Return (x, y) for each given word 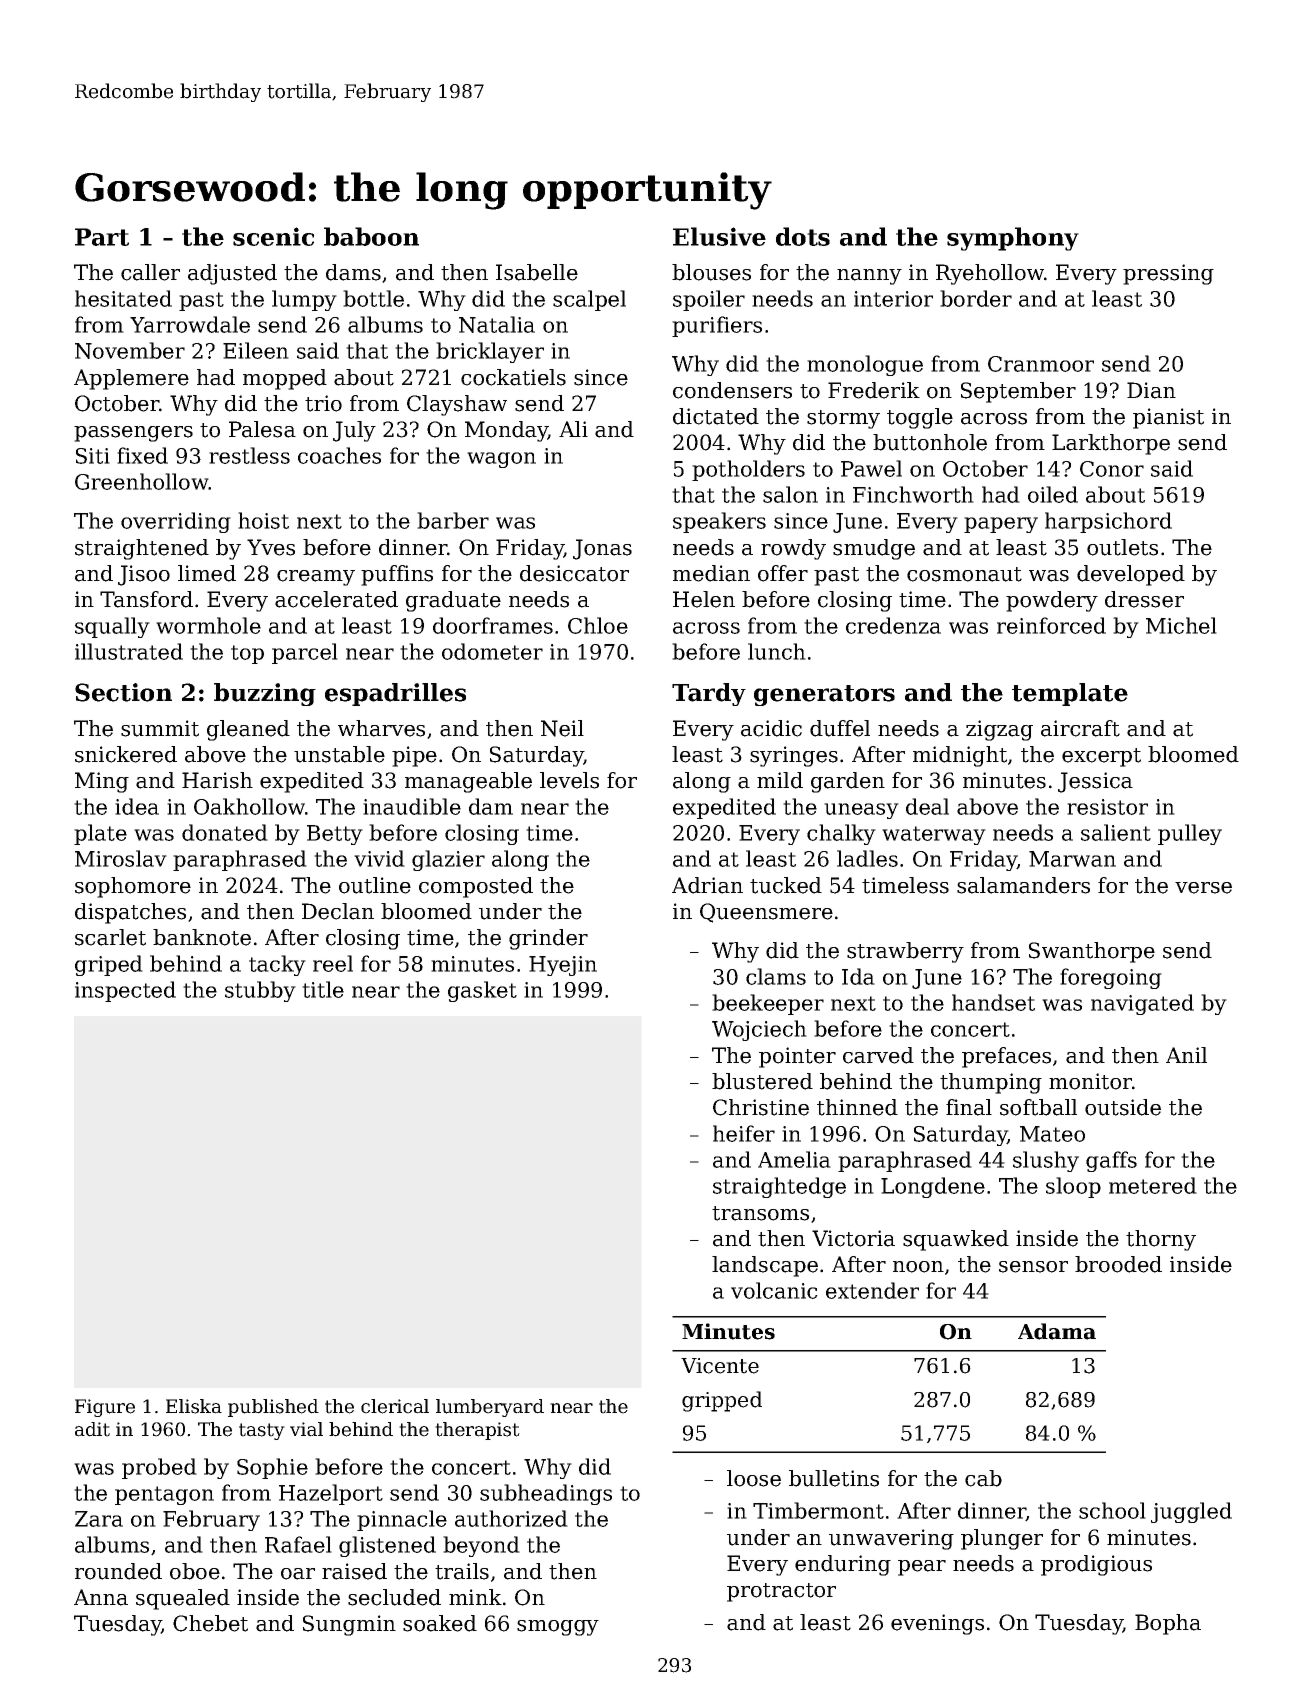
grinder (548, 939)
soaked (440, 1623)
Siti (93, 456)
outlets (1122, 547)
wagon (501, 460)
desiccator (574, 573)
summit (160, 728)
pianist (1168, 418)
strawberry (905, 952)
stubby (260, 991)
